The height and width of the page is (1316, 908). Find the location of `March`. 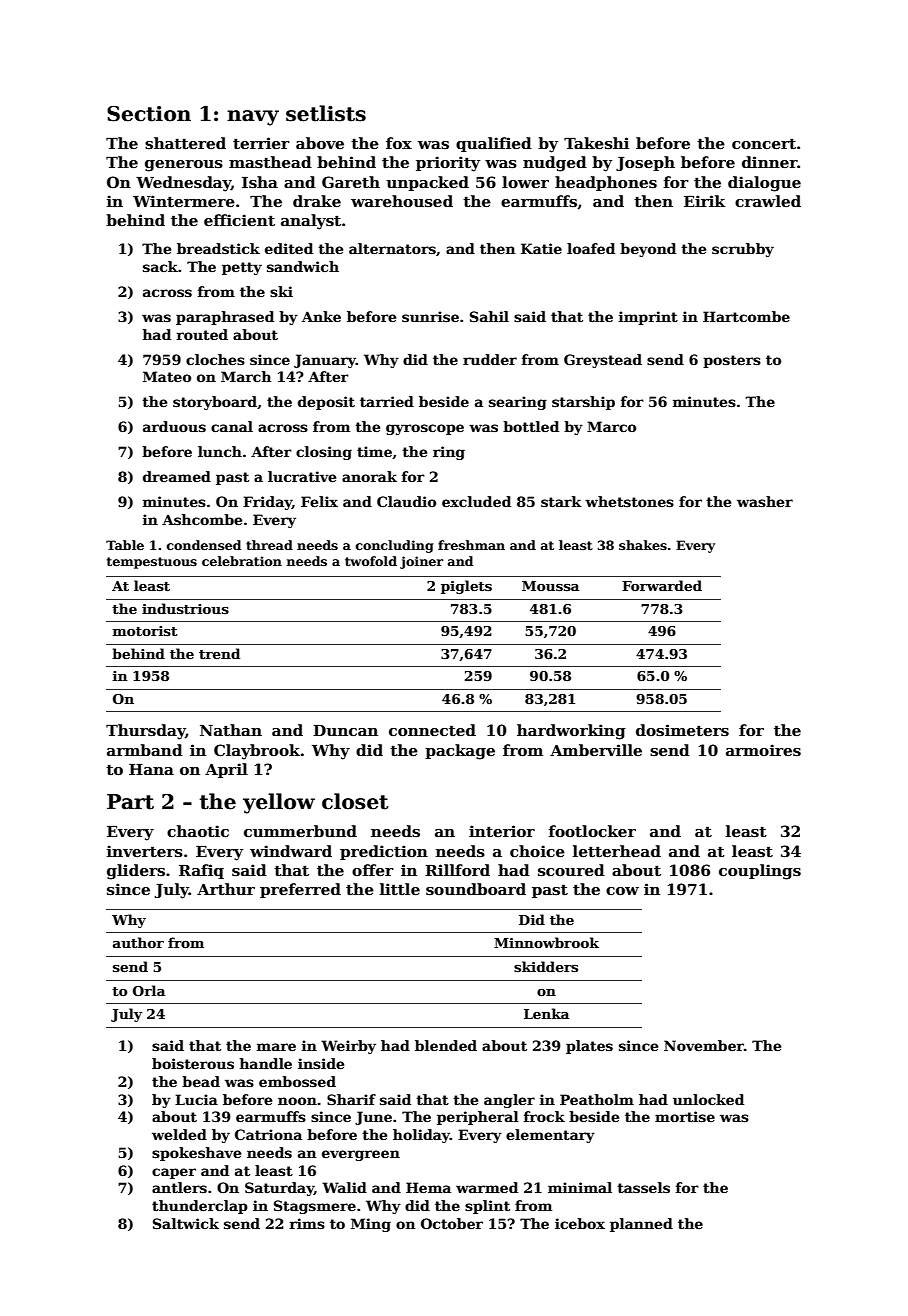

March is located at coordinates (246, 376).
